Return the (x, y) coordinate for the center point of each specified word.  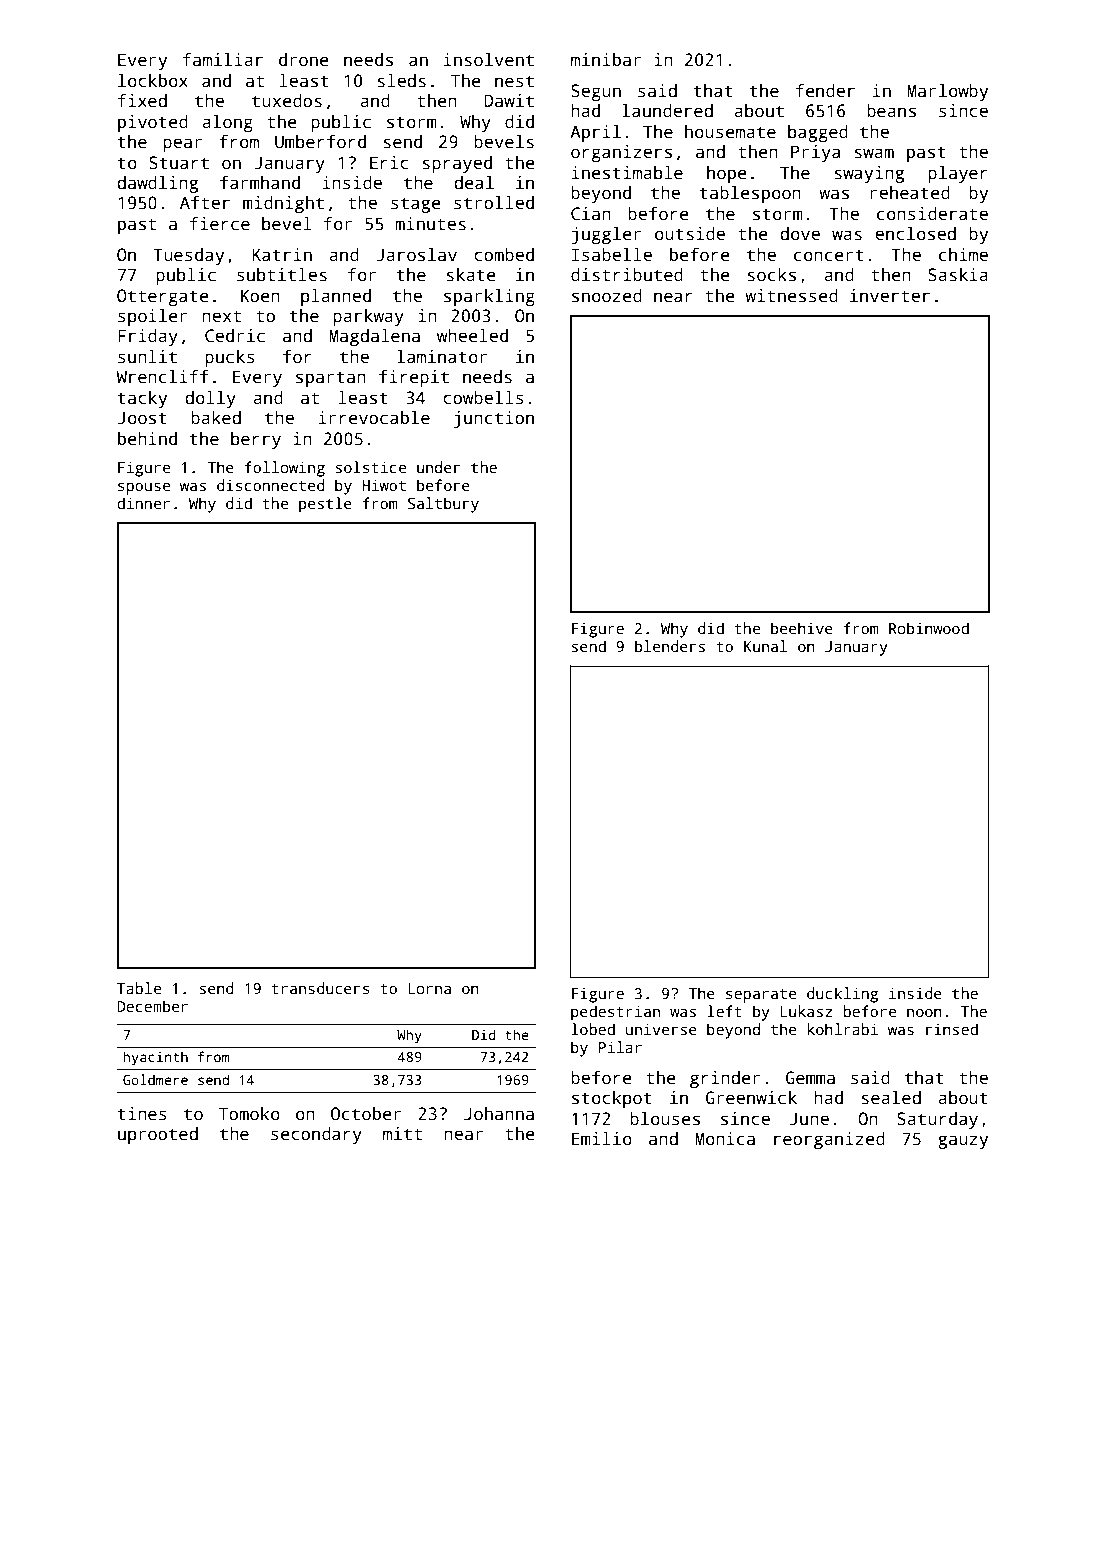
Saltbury (443, 505)
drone (304, 60)
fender (825, 91)
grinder (725, 1079)
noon (924, 1012)
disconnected (271, 485)
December (152, 1006)
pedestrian (615, 1013)
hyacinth (155, 1058)
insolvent (489, 60)
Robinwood (929, 628)
